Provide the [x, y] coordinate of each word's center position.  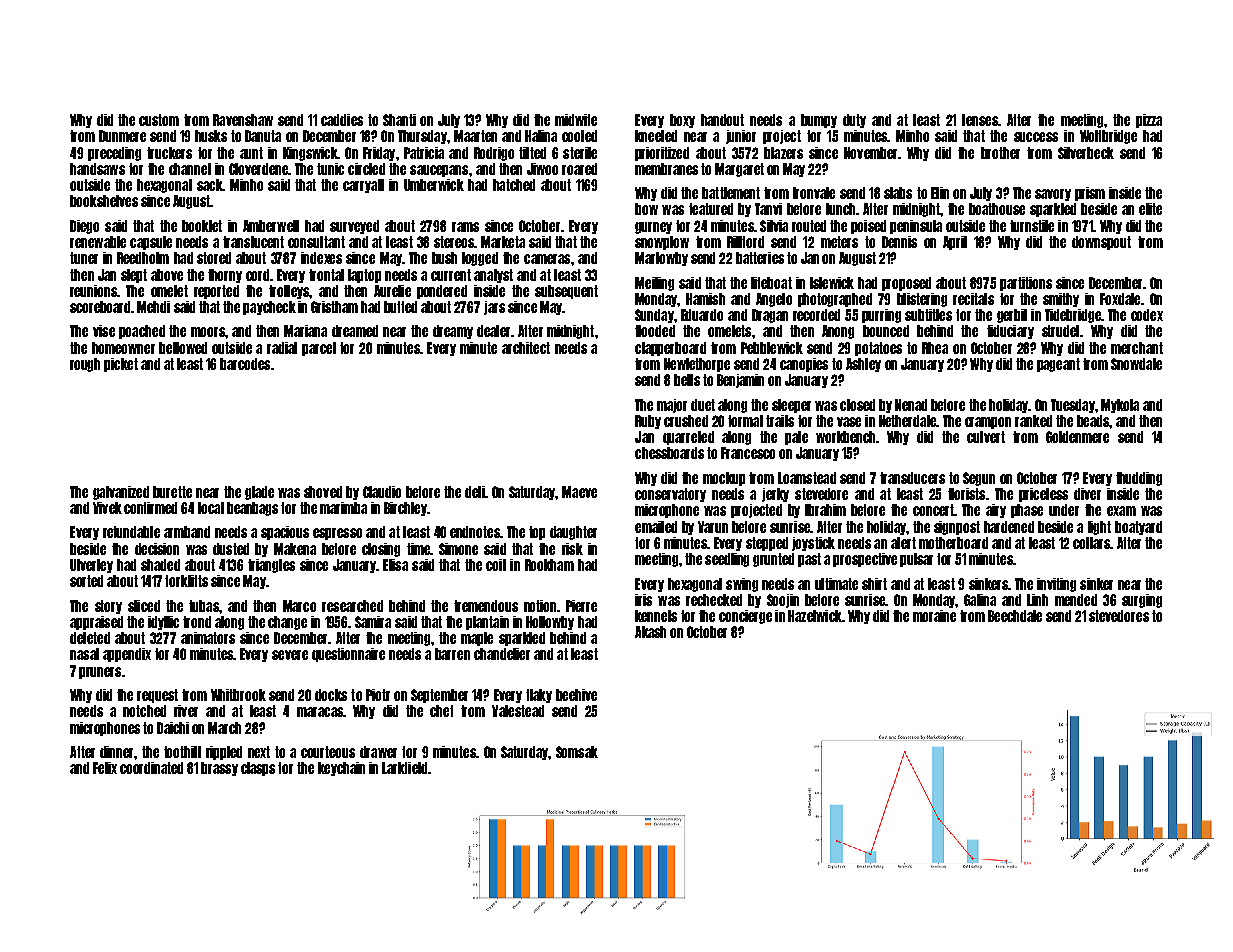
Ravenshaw [243, 120]
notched [144, 711]
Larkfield [404, 768]
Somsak [577, 752]
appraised [96, 623]
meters [839, 242]
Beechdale [1015, 616]
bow [646, 209]
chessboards [669, 453]
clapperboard [670, 349]
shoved [323, 492]
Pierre [581, 606]
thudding [1139, 479]
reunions [93, 291]
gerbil [1012, 316]
